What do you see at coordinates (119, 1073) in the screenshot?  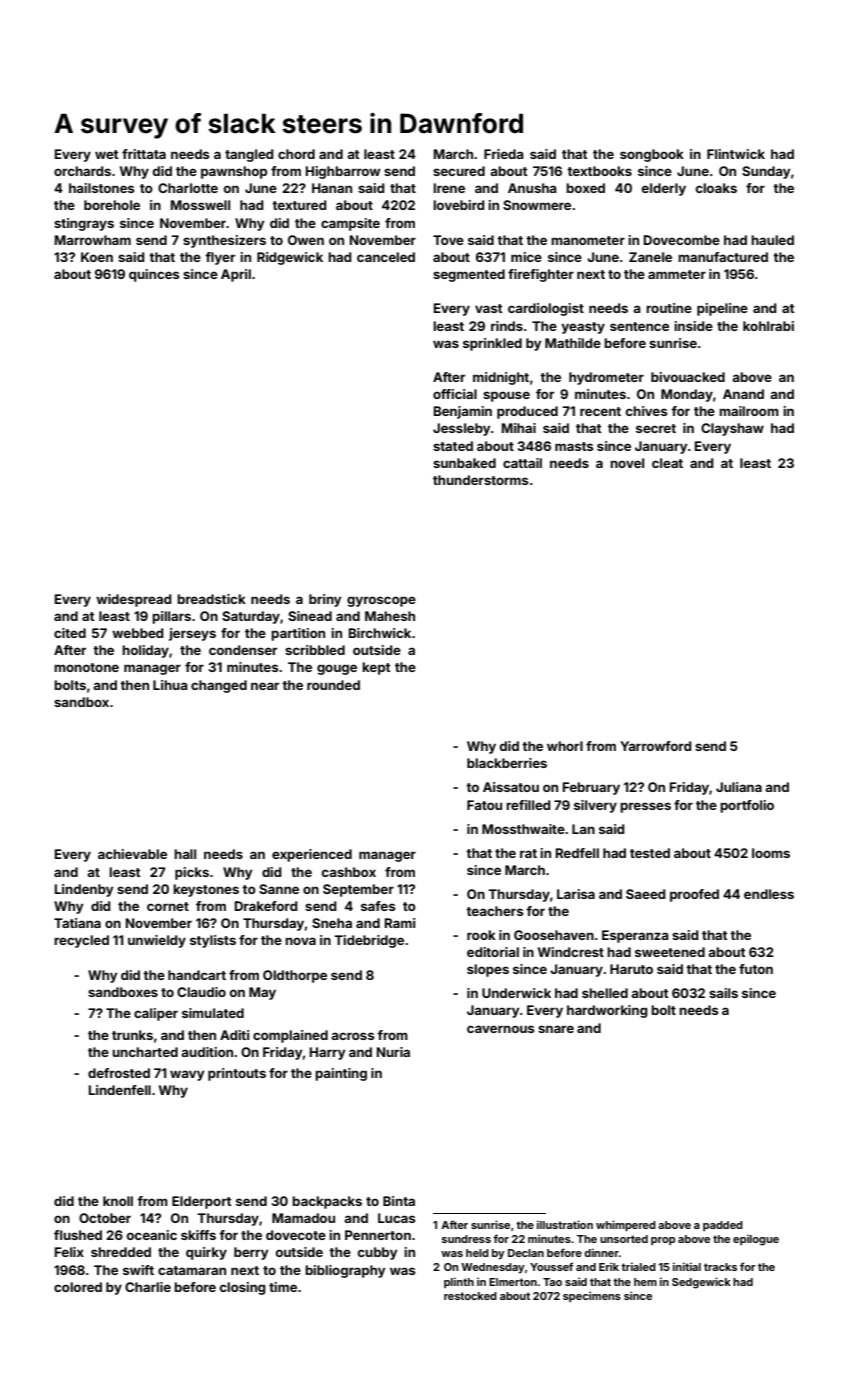 I see `defrosted` at bounding box center [119, 1073].
